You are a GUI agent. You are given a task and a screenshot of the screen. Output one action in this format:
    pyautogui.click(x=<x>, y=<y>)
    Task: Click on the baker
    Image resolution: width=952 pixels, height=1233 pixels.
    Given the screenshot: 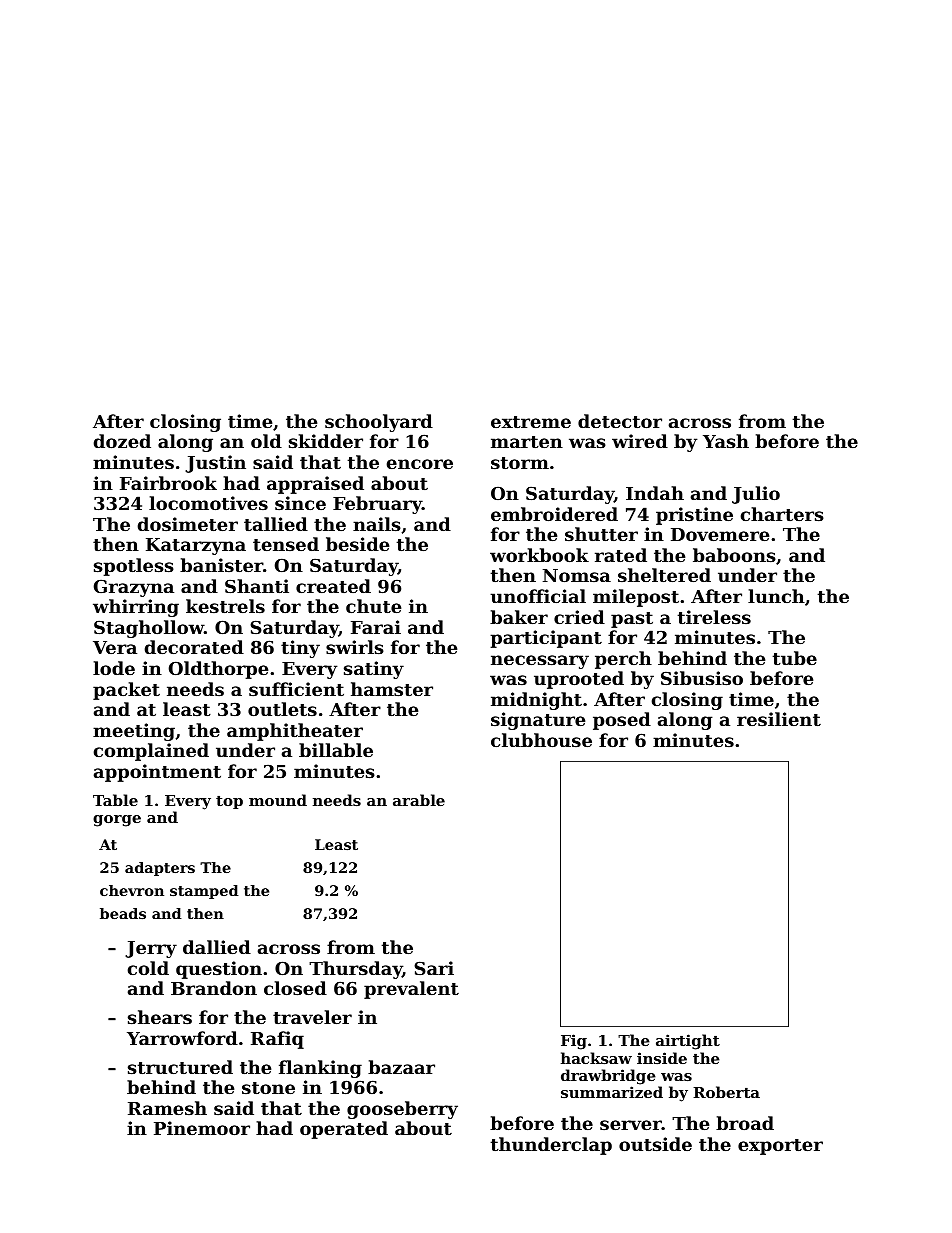 What is the action you would take?
    pyautogui.click(x=519, y=617)
